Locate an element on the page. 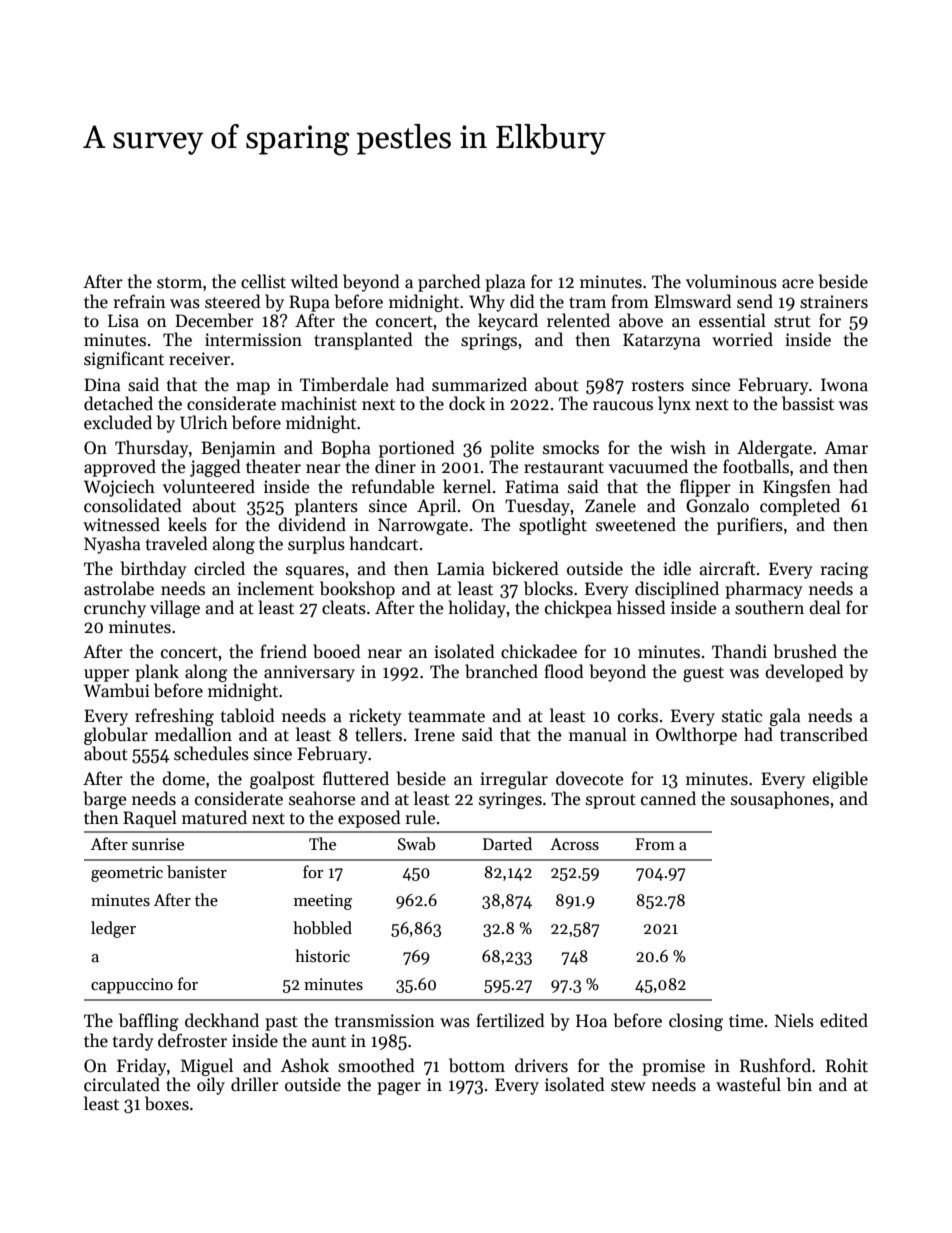 The image size is (952, 1233). polite is located at coordinates (512, 449).
